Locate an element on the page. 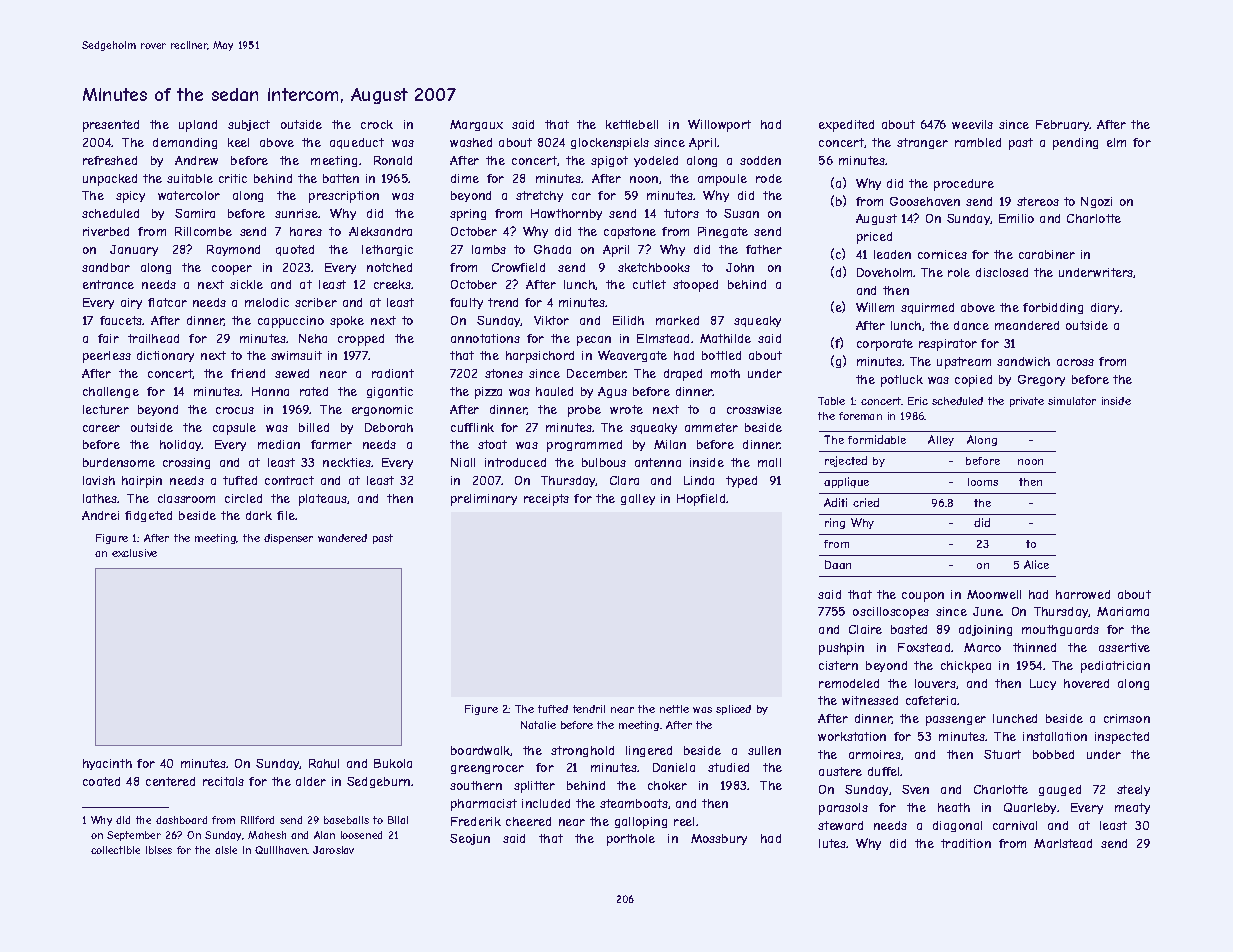 Image resolution: width=1233 pixels, height=952 pixels. across is located at coordinates (1075, 362).
